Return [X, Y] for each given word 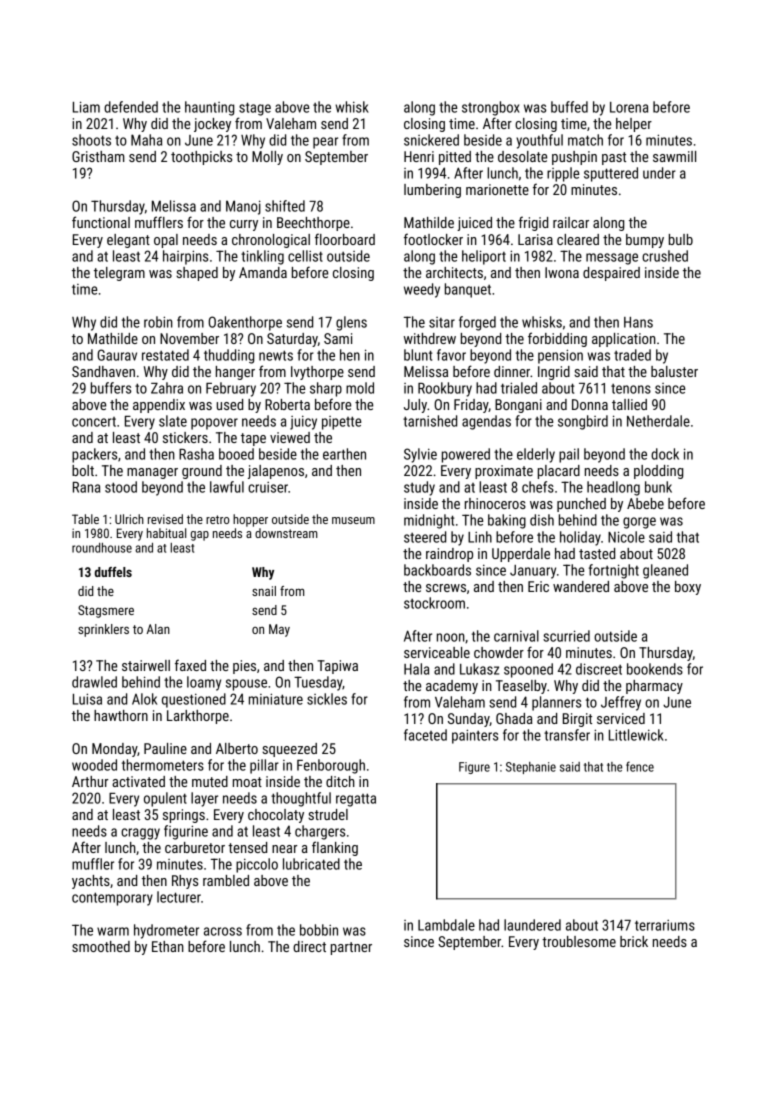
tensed [247, 847]
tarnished [430, 421]
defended [131, 107]
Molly [267, 158]
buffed [569, 107]
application [624, 340]
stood [121, 487]
